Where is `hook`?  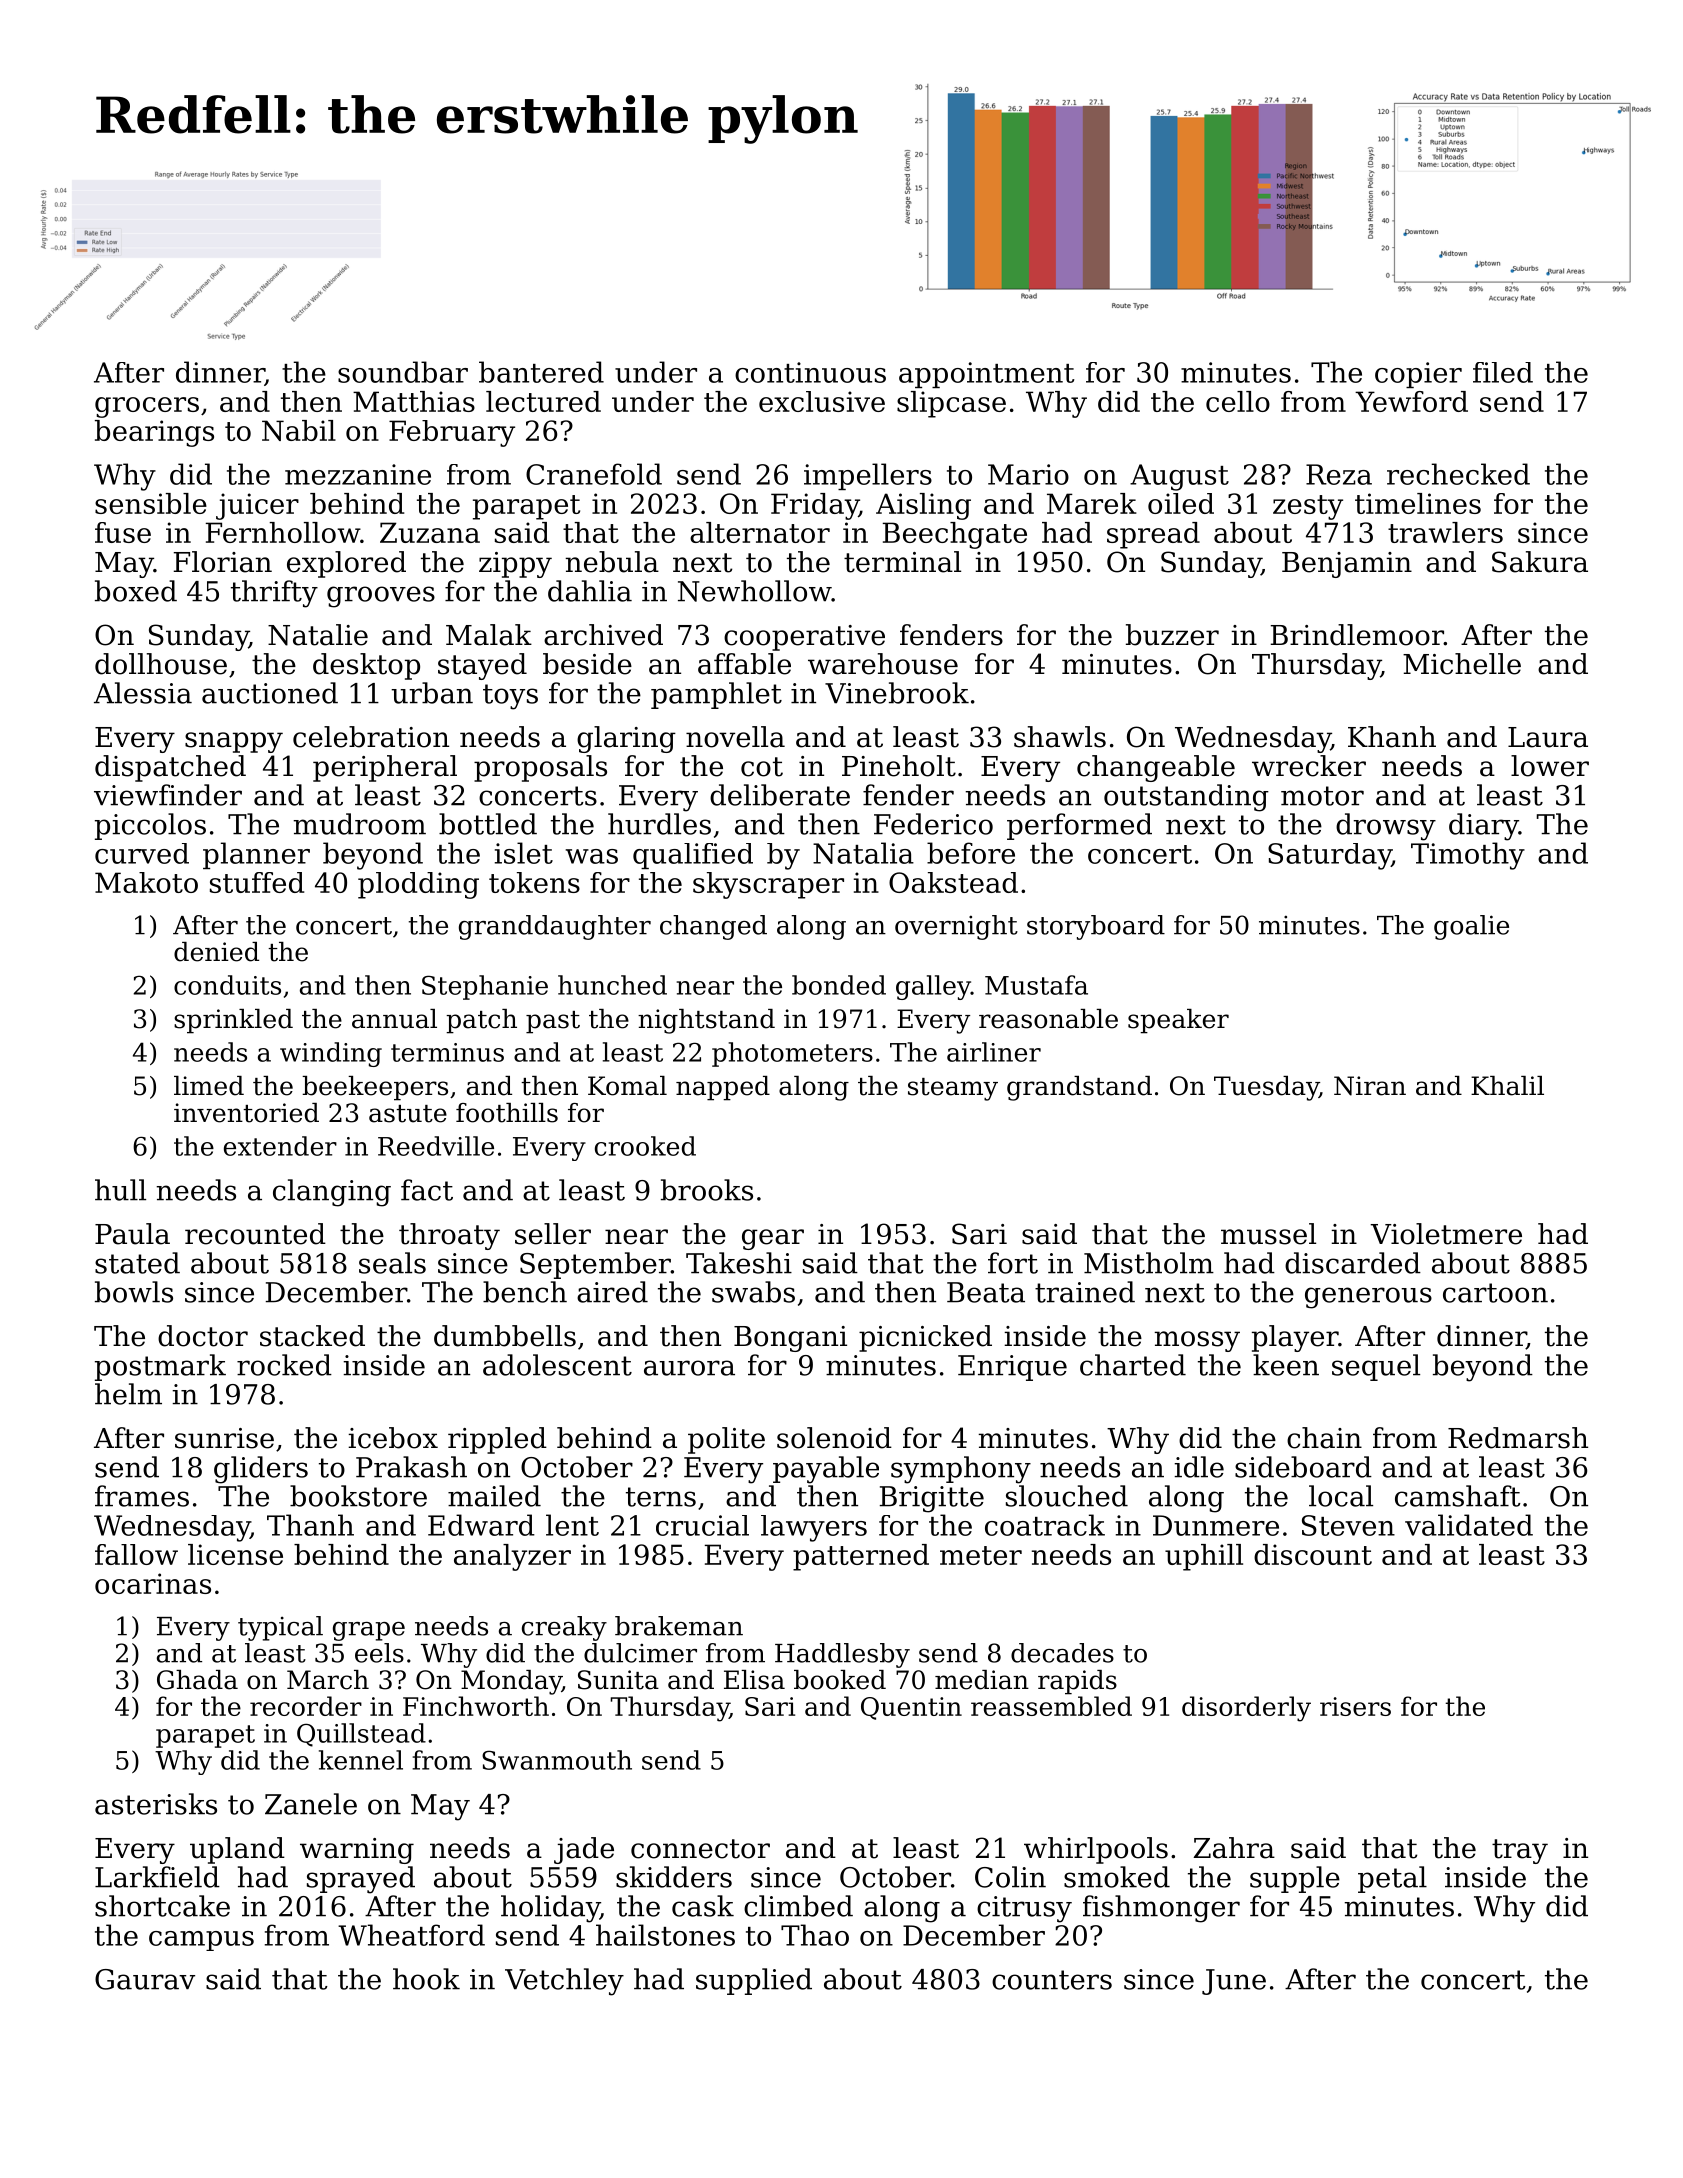
hook is located at coordinates (426, 1979).
